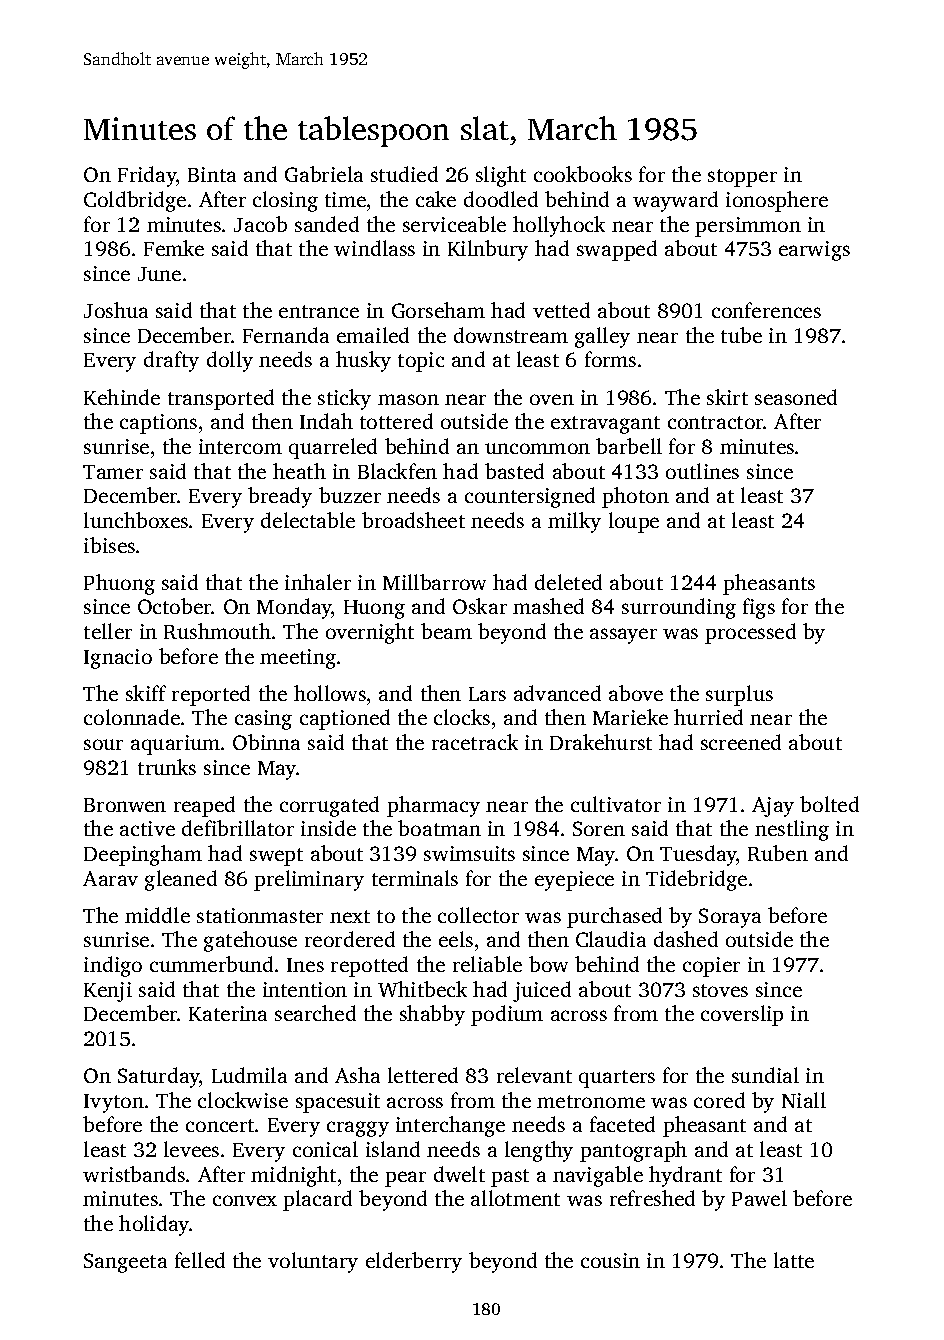 The image size is (944, 1340). What do you see at coordinates (548, 964) in the screenshot?
I see `bow` at bounding box center [548, 964].
